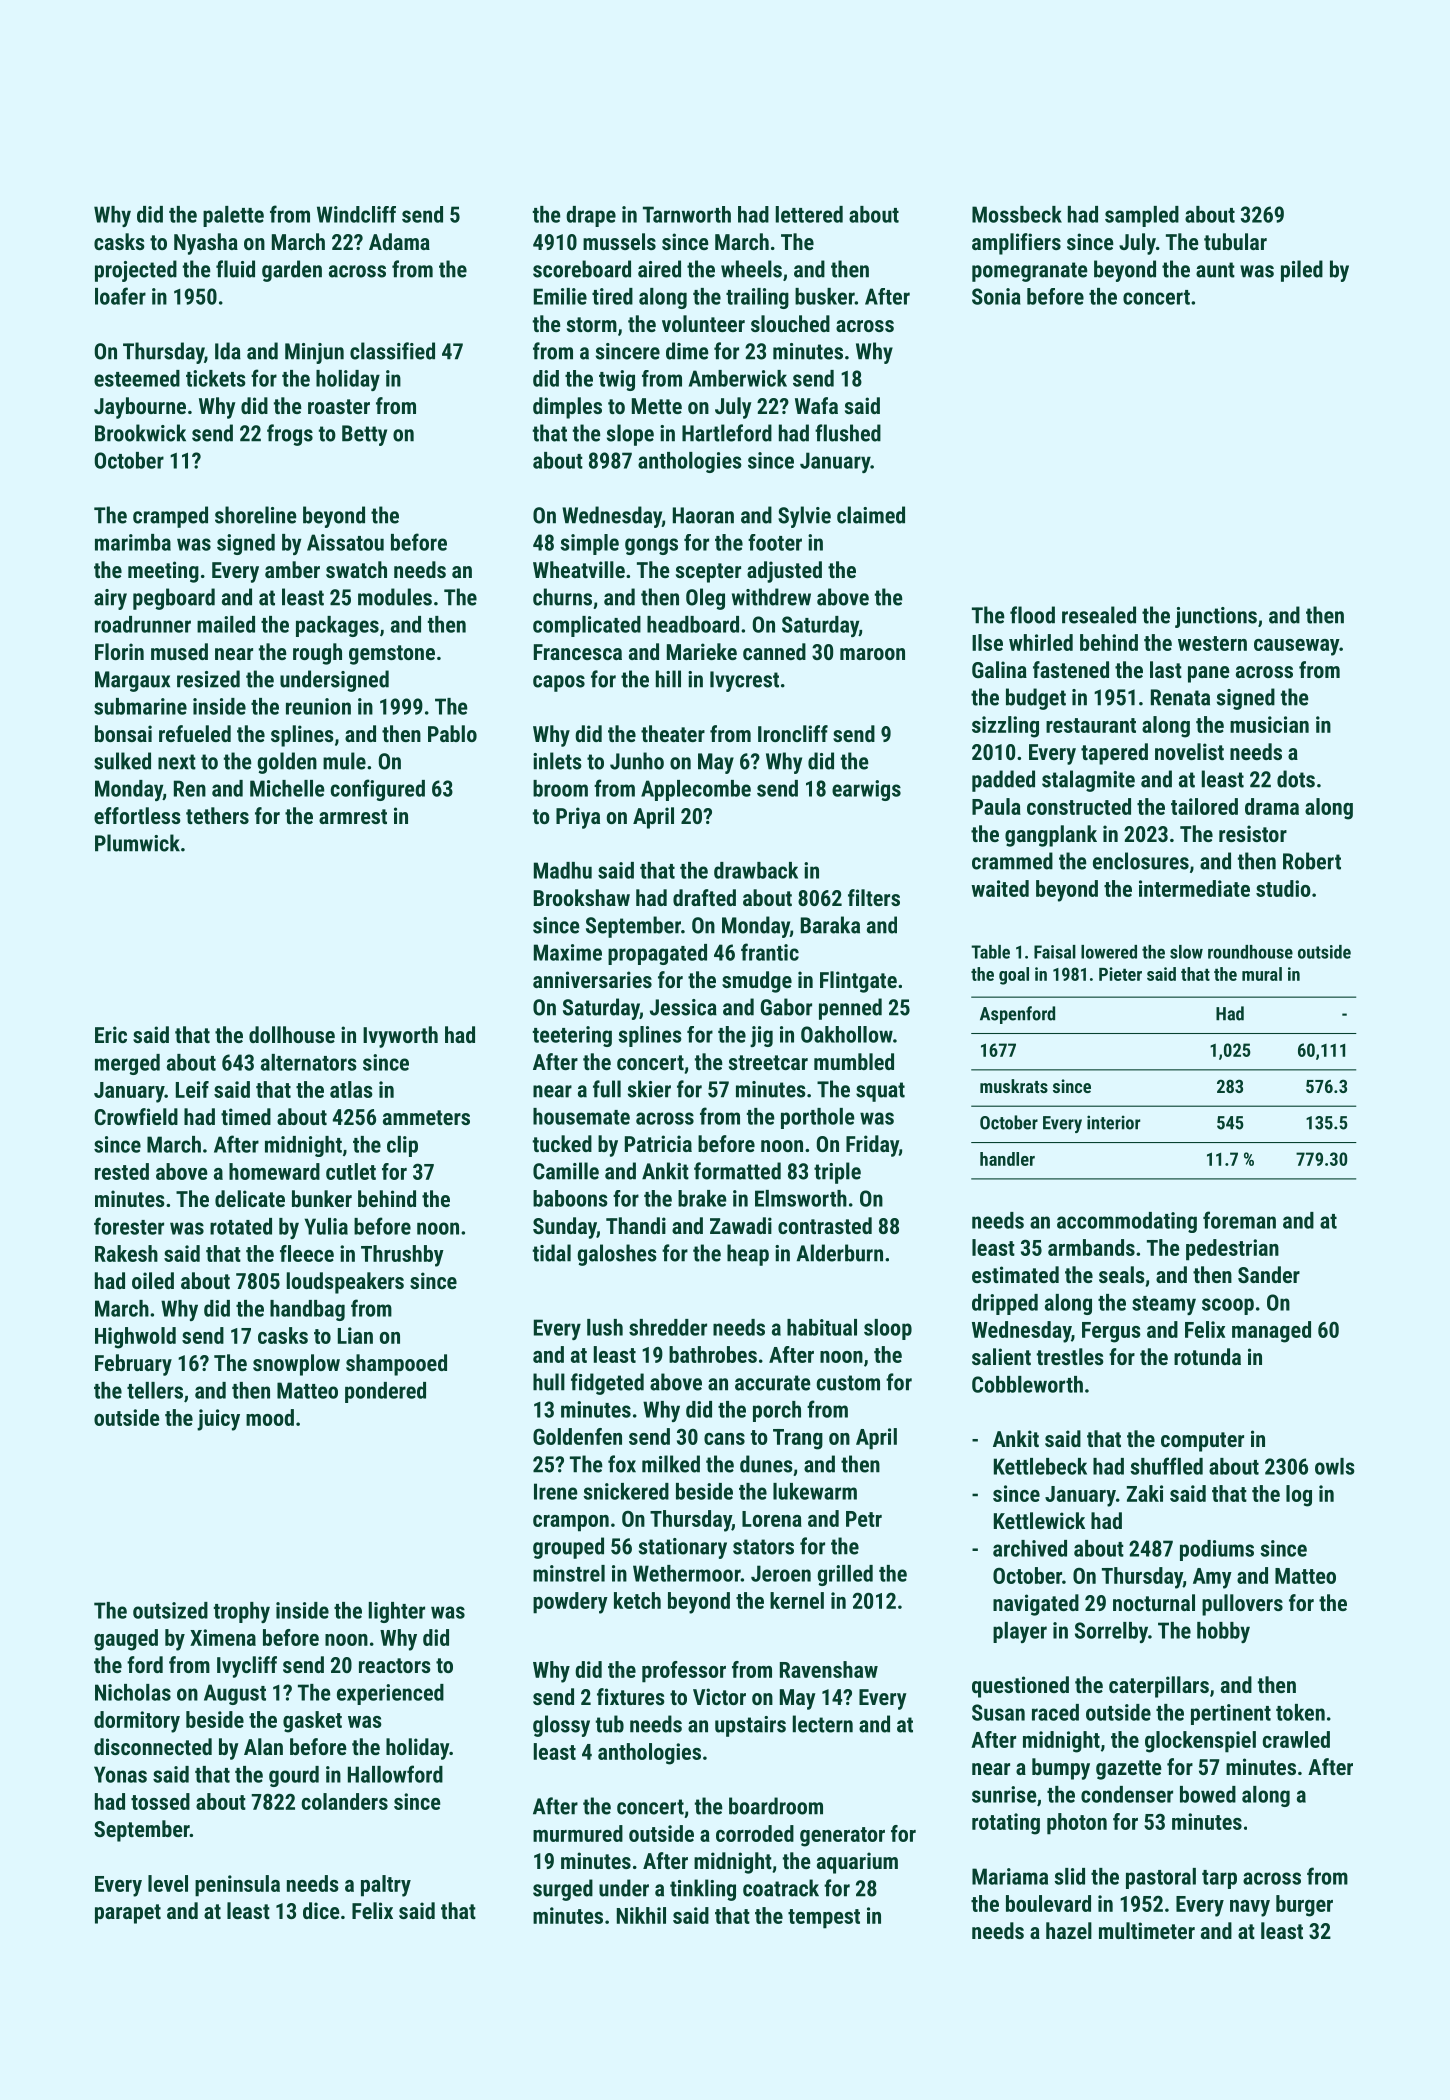  Describe the element at coordinates (713, 1354) in the document. I see `bathrobes` at that location.
